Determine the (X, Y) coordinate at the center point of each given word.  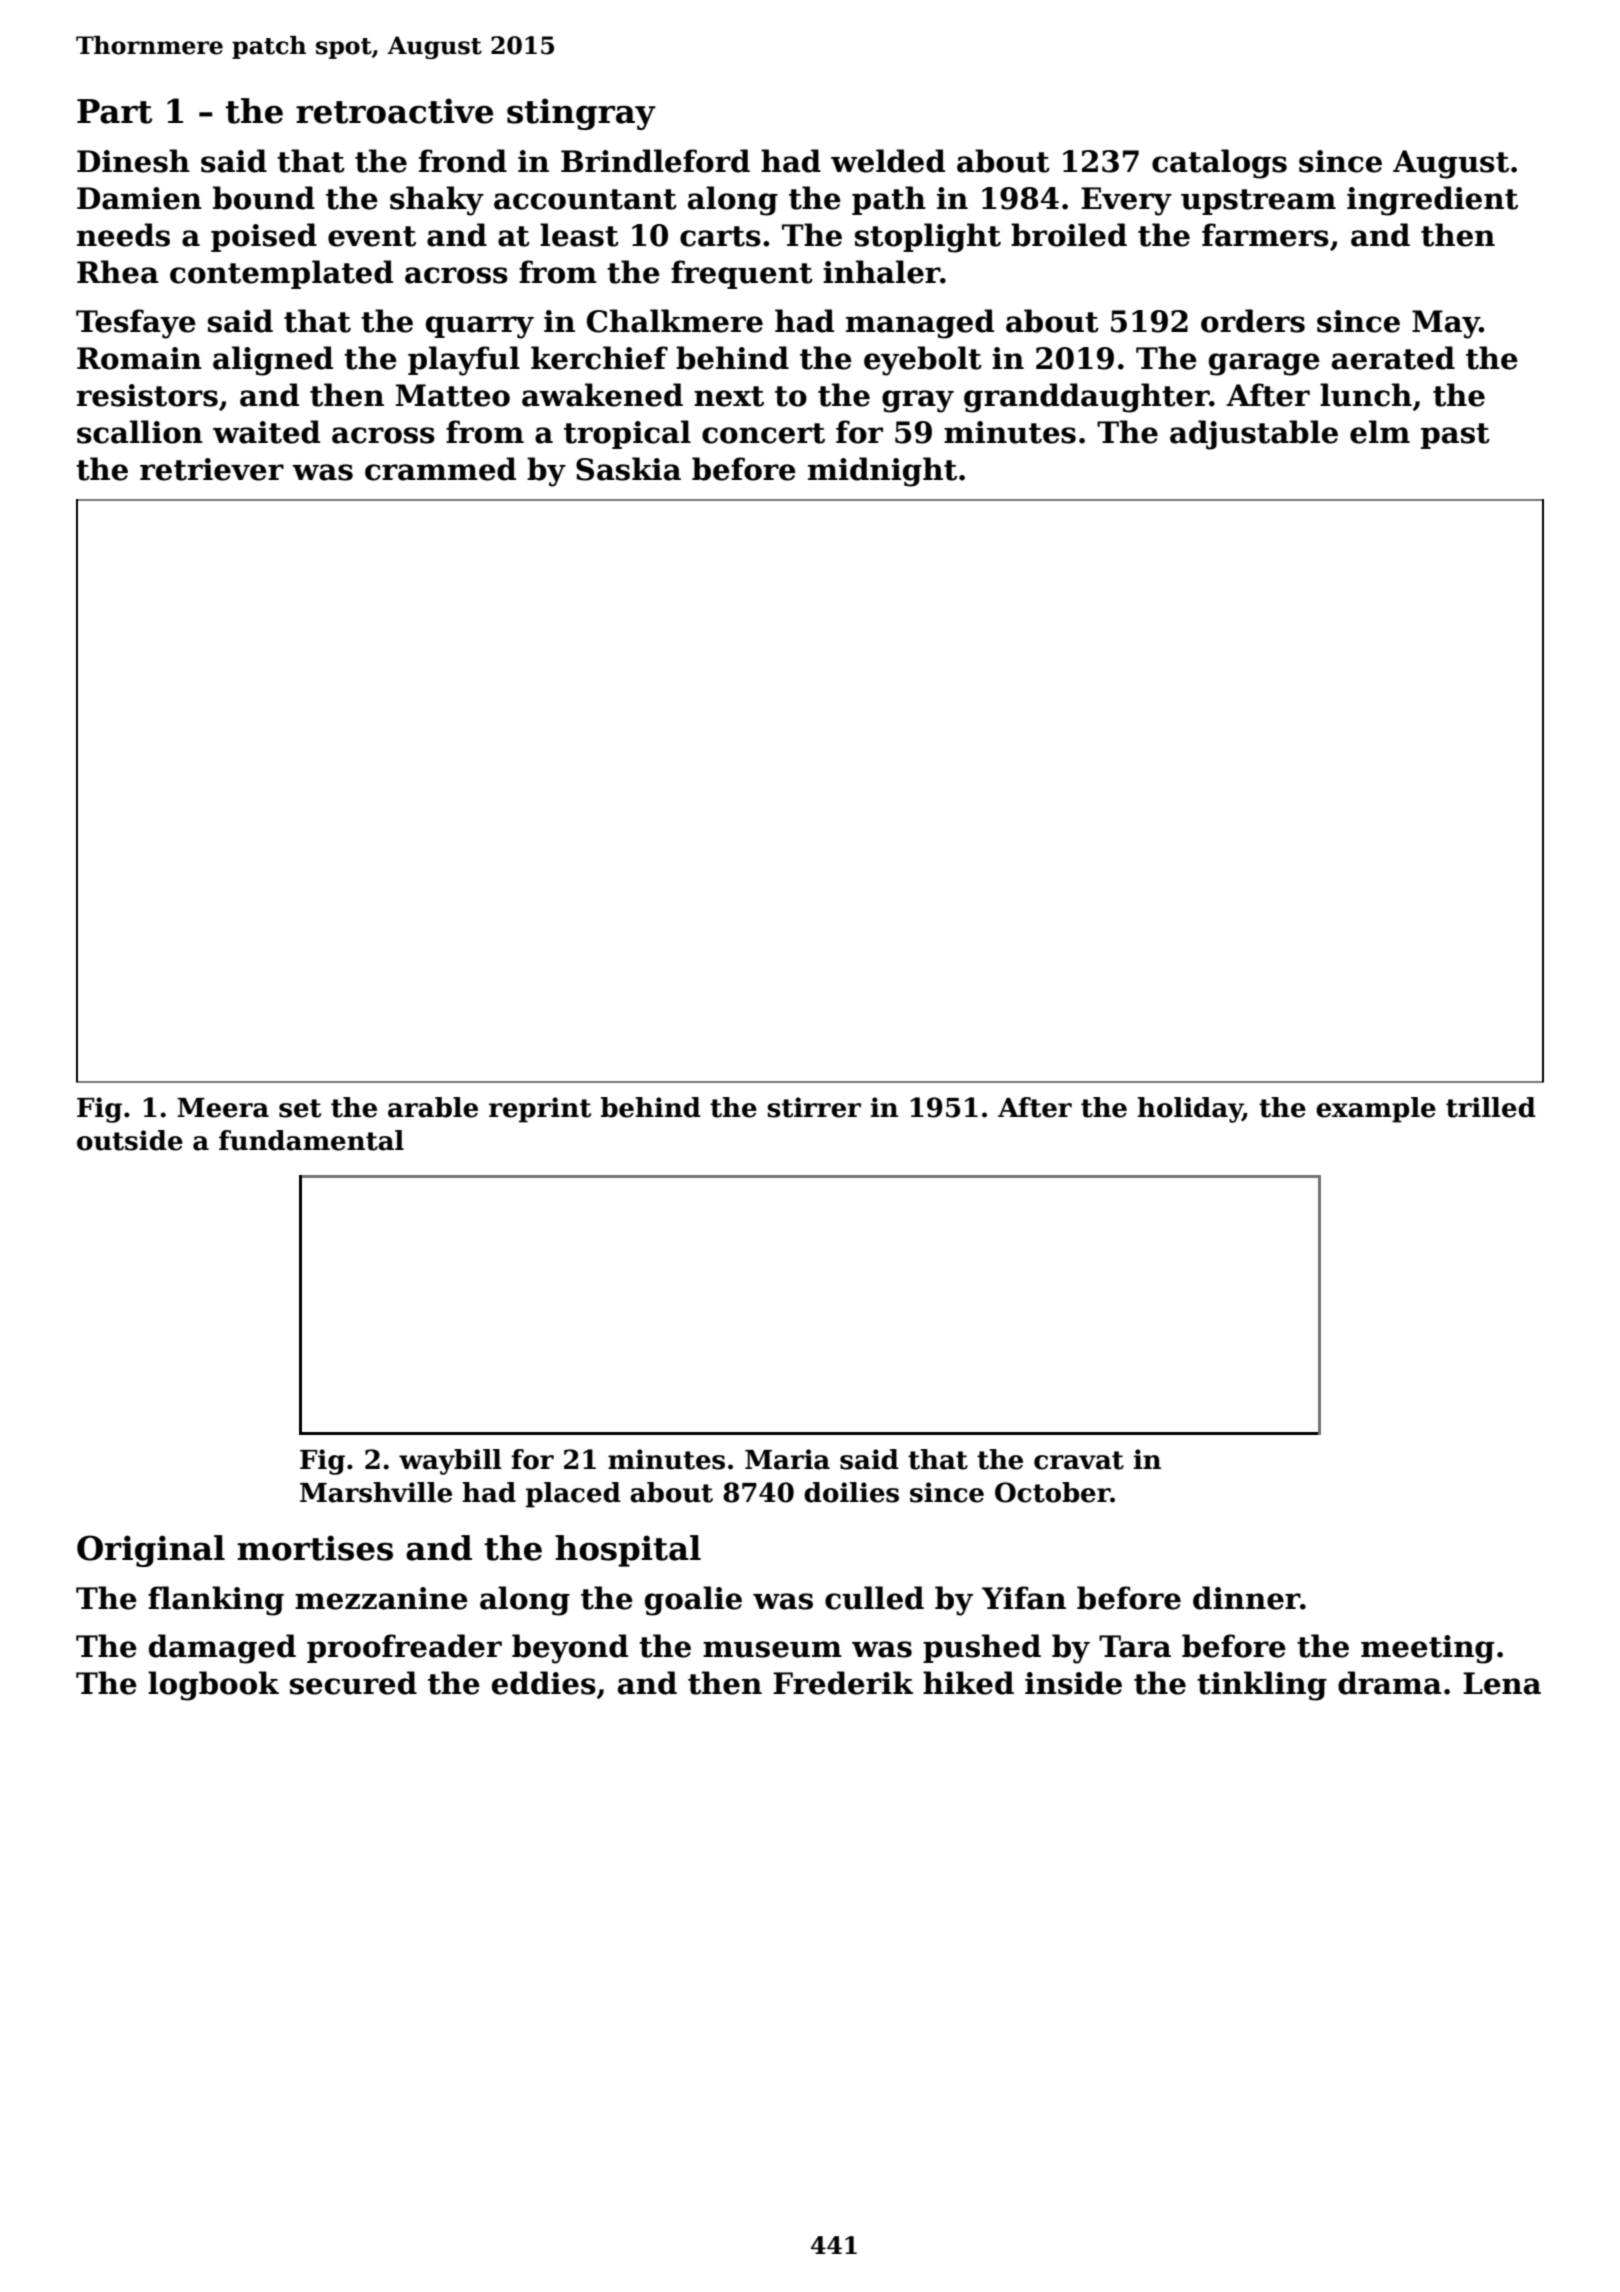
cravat (1079, 1460)
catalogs (1219, 164)
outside (130, 1140)
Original (151, 1551)
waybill (450, 1462)
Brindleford (655, 161)
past (1455, 436)
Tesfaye (136, 324)
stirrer (814, 1107)
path (889, 200)
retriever (212, 469)
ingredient (1432, 201)
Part (114, 111)
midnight (882, 472)
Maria (787, 1459)
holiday (1190, 1110)
